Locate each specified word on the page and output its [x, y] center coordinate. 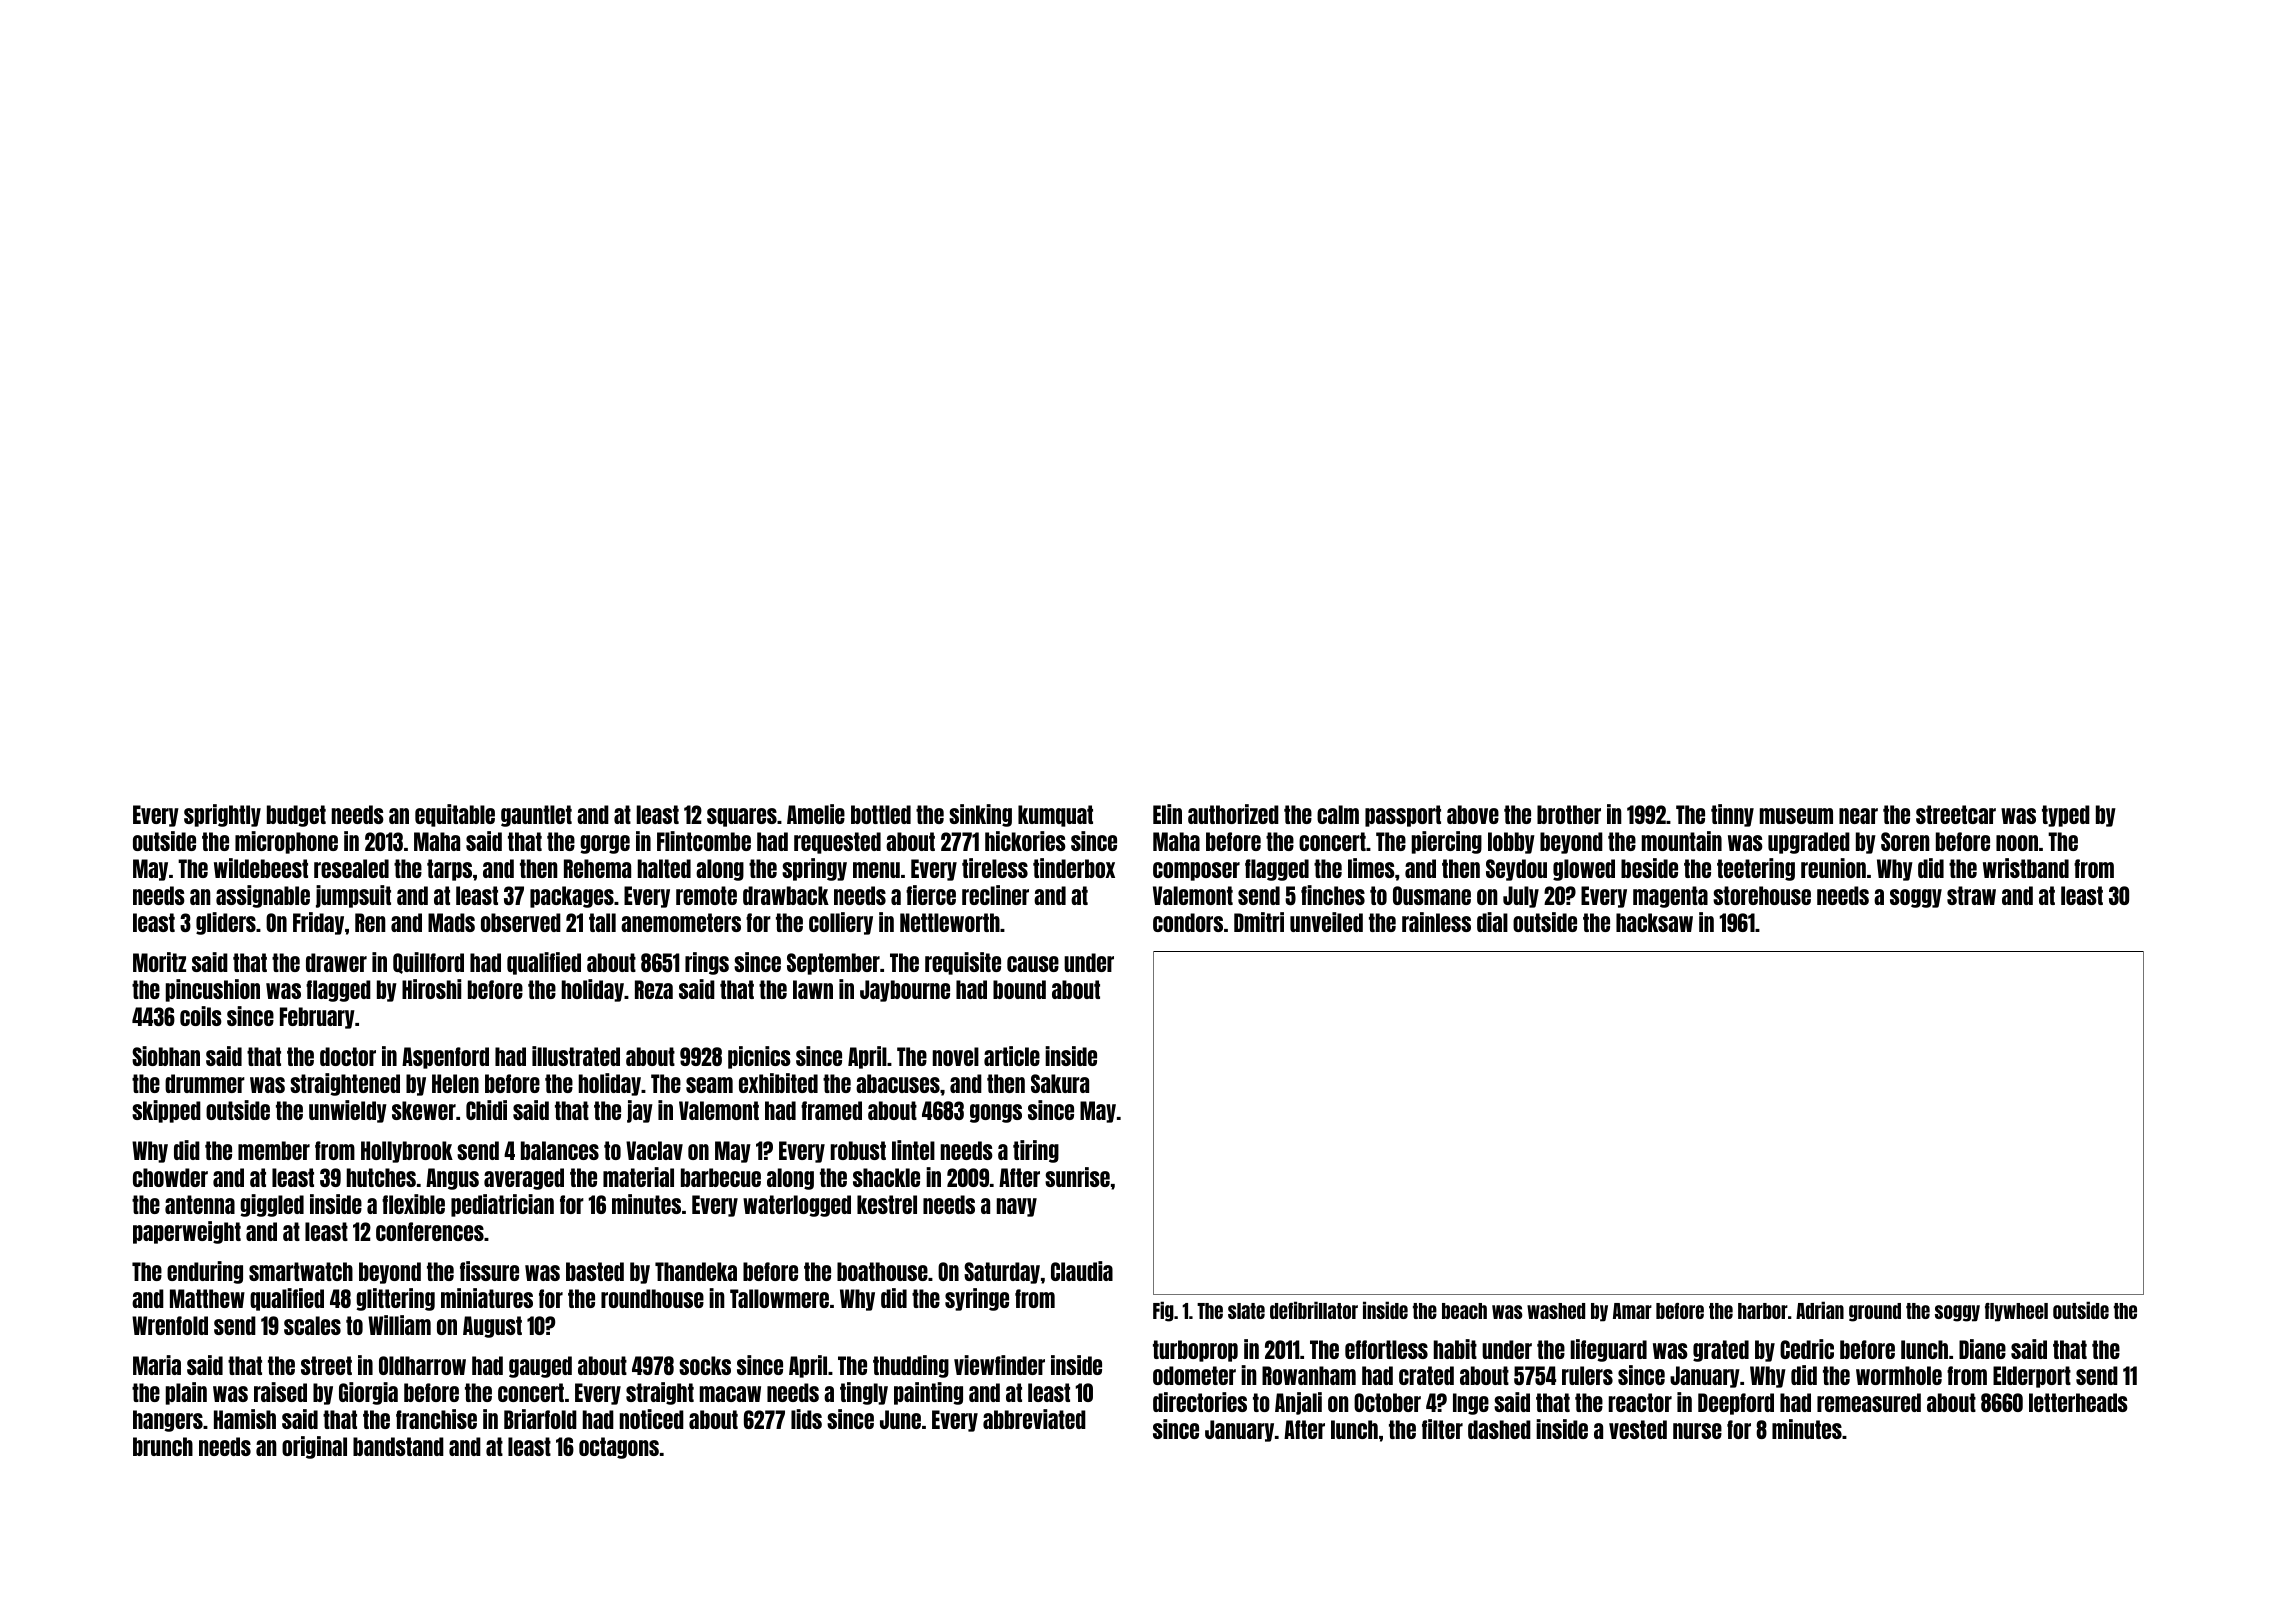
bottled [881, 814]
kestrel [887, 1204]
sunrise [1077, 1177]
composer [1196, 871]
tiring [1036, 1151]
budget [296, 816]
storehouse [1762, 895]
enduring [205, 1272]
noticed [652, 1419]
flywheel [2016, 1312]
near [1858, 816]
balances [560, 1150]
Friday [318, 923]
